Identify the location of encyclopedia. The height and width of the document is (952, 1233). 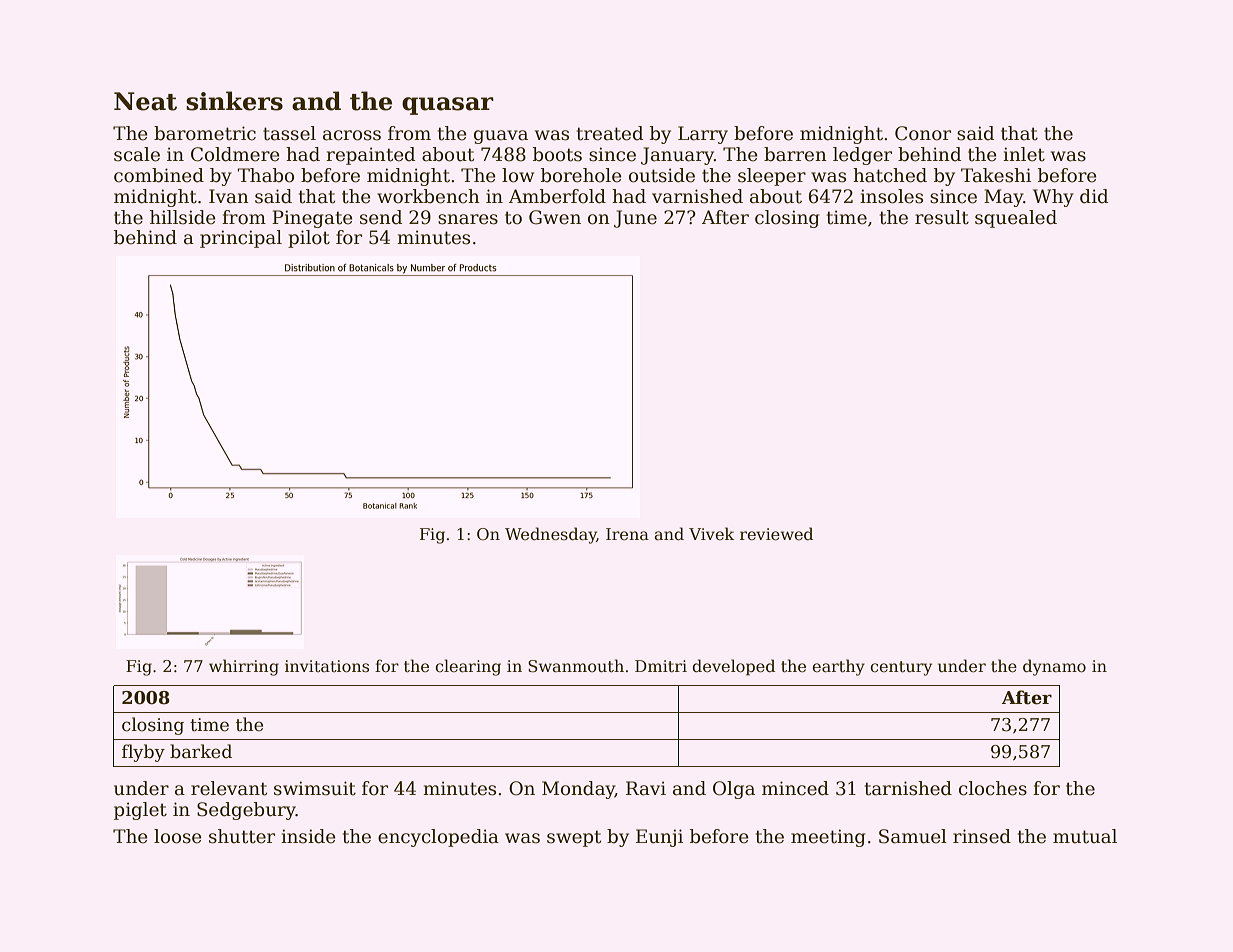
(438, 838).
